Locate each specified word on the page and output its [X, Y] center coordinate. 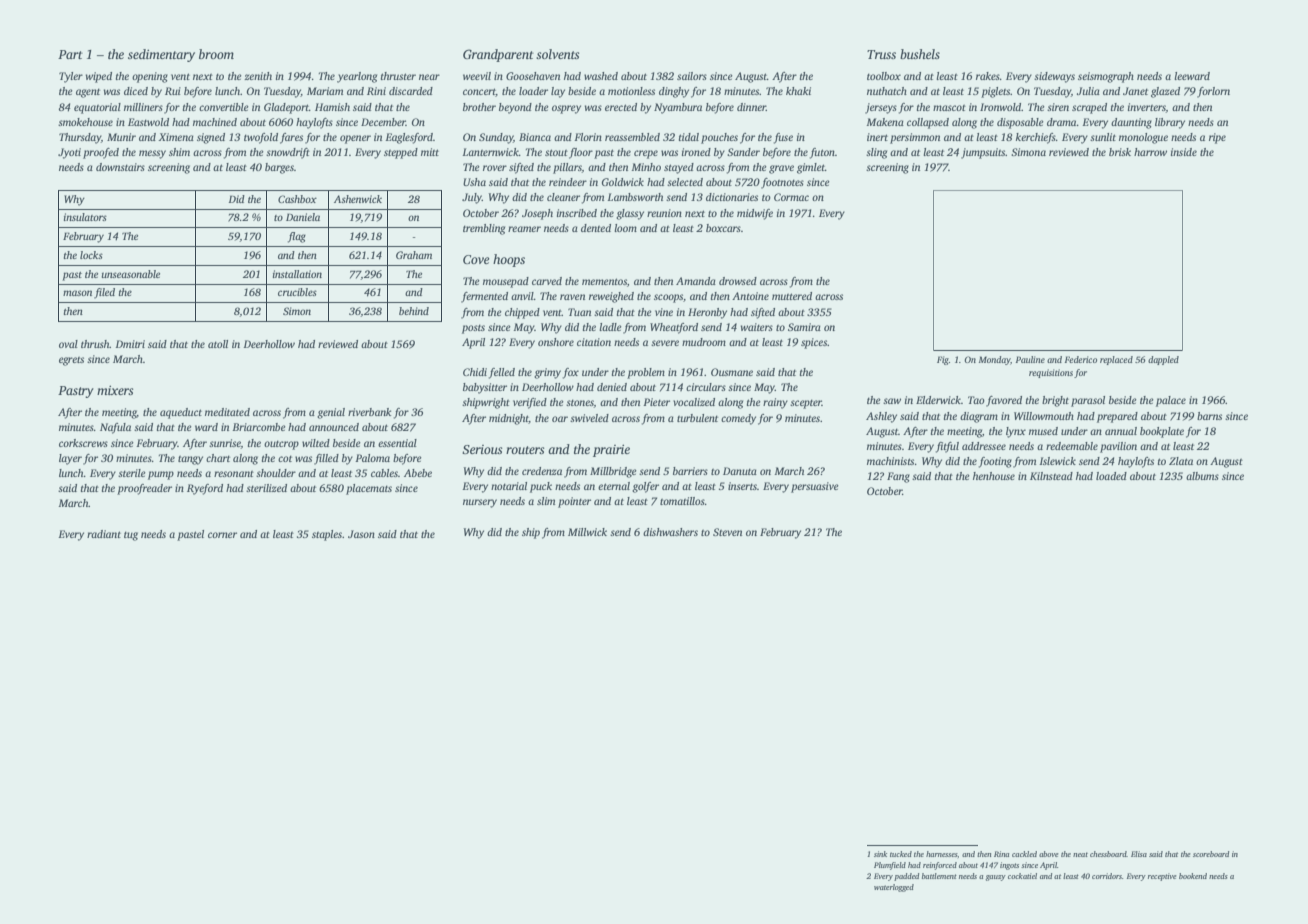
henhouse [994, 476]
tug [131, 536]
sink [880, 854]
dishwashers [670, 532]
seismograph [1106, 77]
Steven [727, 532]
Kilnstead [1051, 476]
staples [327, 535]
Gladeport [286, 108]
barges [279, 168]
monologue [1143, 138]
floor [581, 153]
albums [1202, 476]
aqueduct [181, 413]
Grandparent [498, 55]
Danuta [740, 471]
